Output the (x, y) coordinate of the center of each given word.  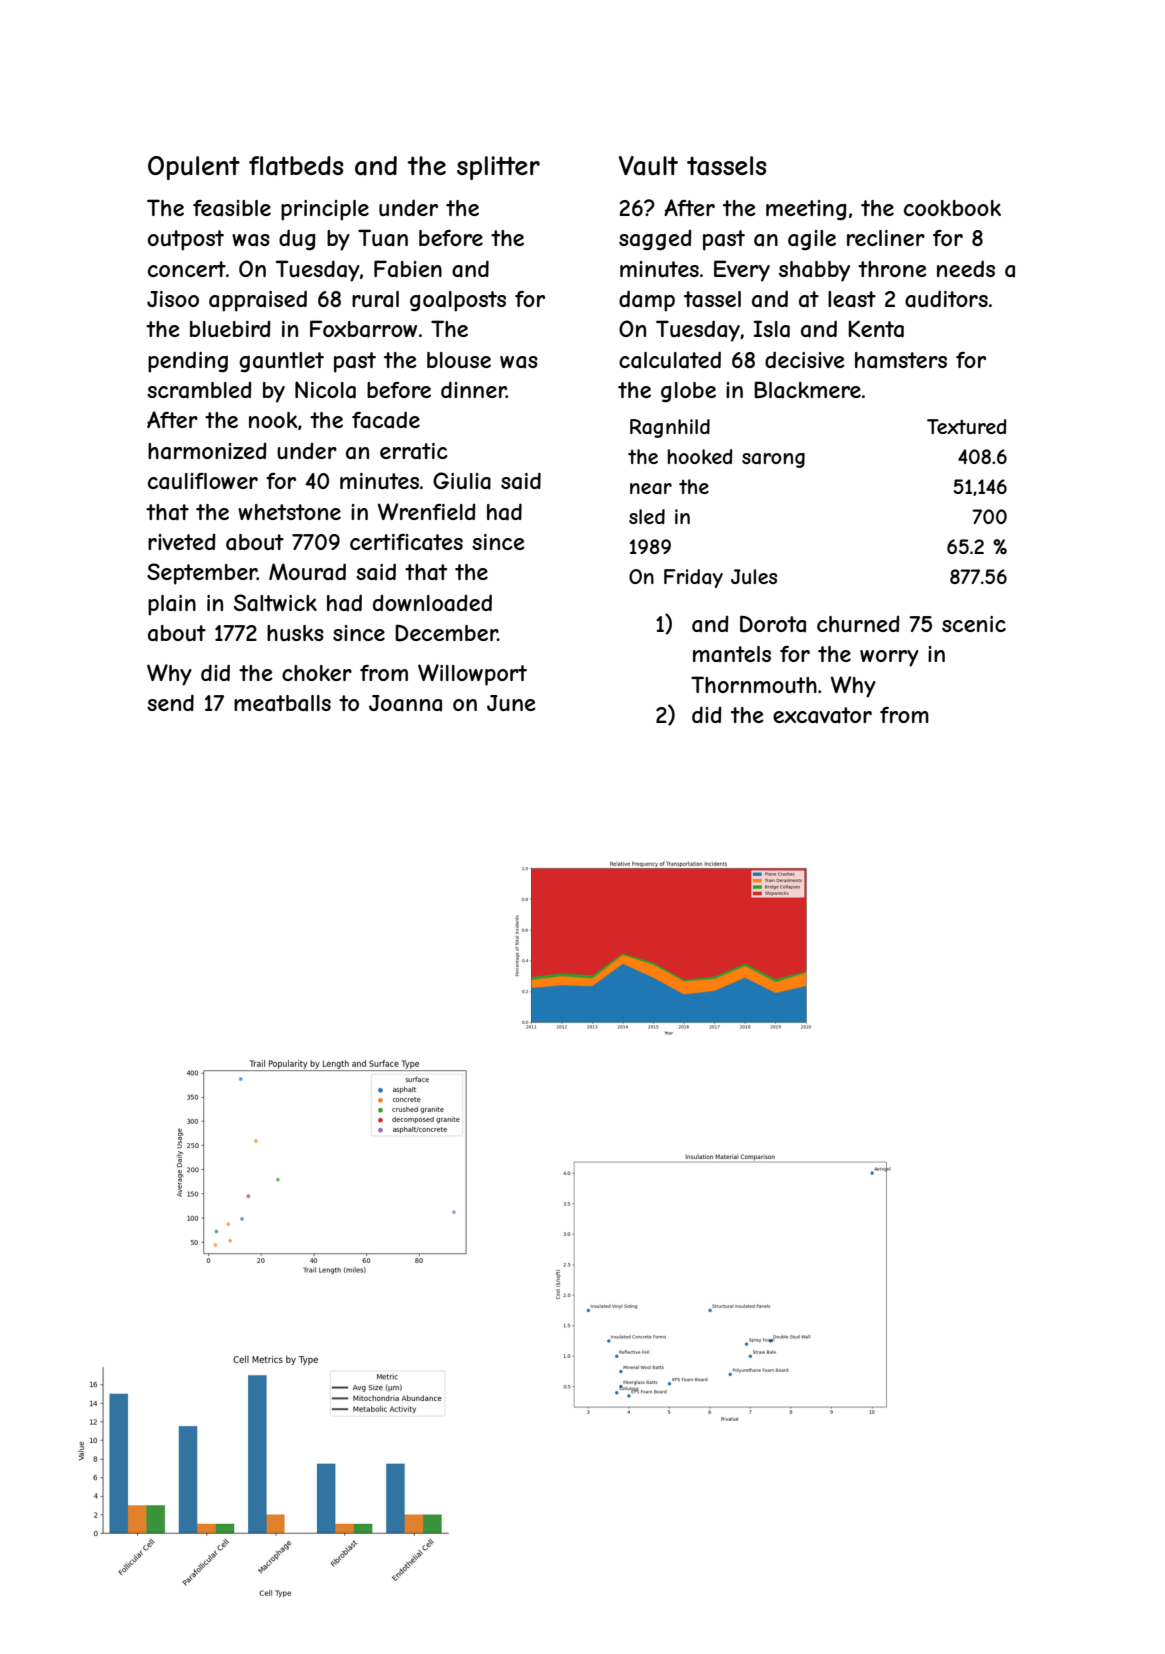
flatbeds (296, 166)
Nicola (325, 390)
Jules (754, 576)
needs (966, 268)
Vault (648, 166)
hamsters (901, 360)
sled (647, 516)
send (170, 702)
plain (172, 605)
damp (647, 301)
